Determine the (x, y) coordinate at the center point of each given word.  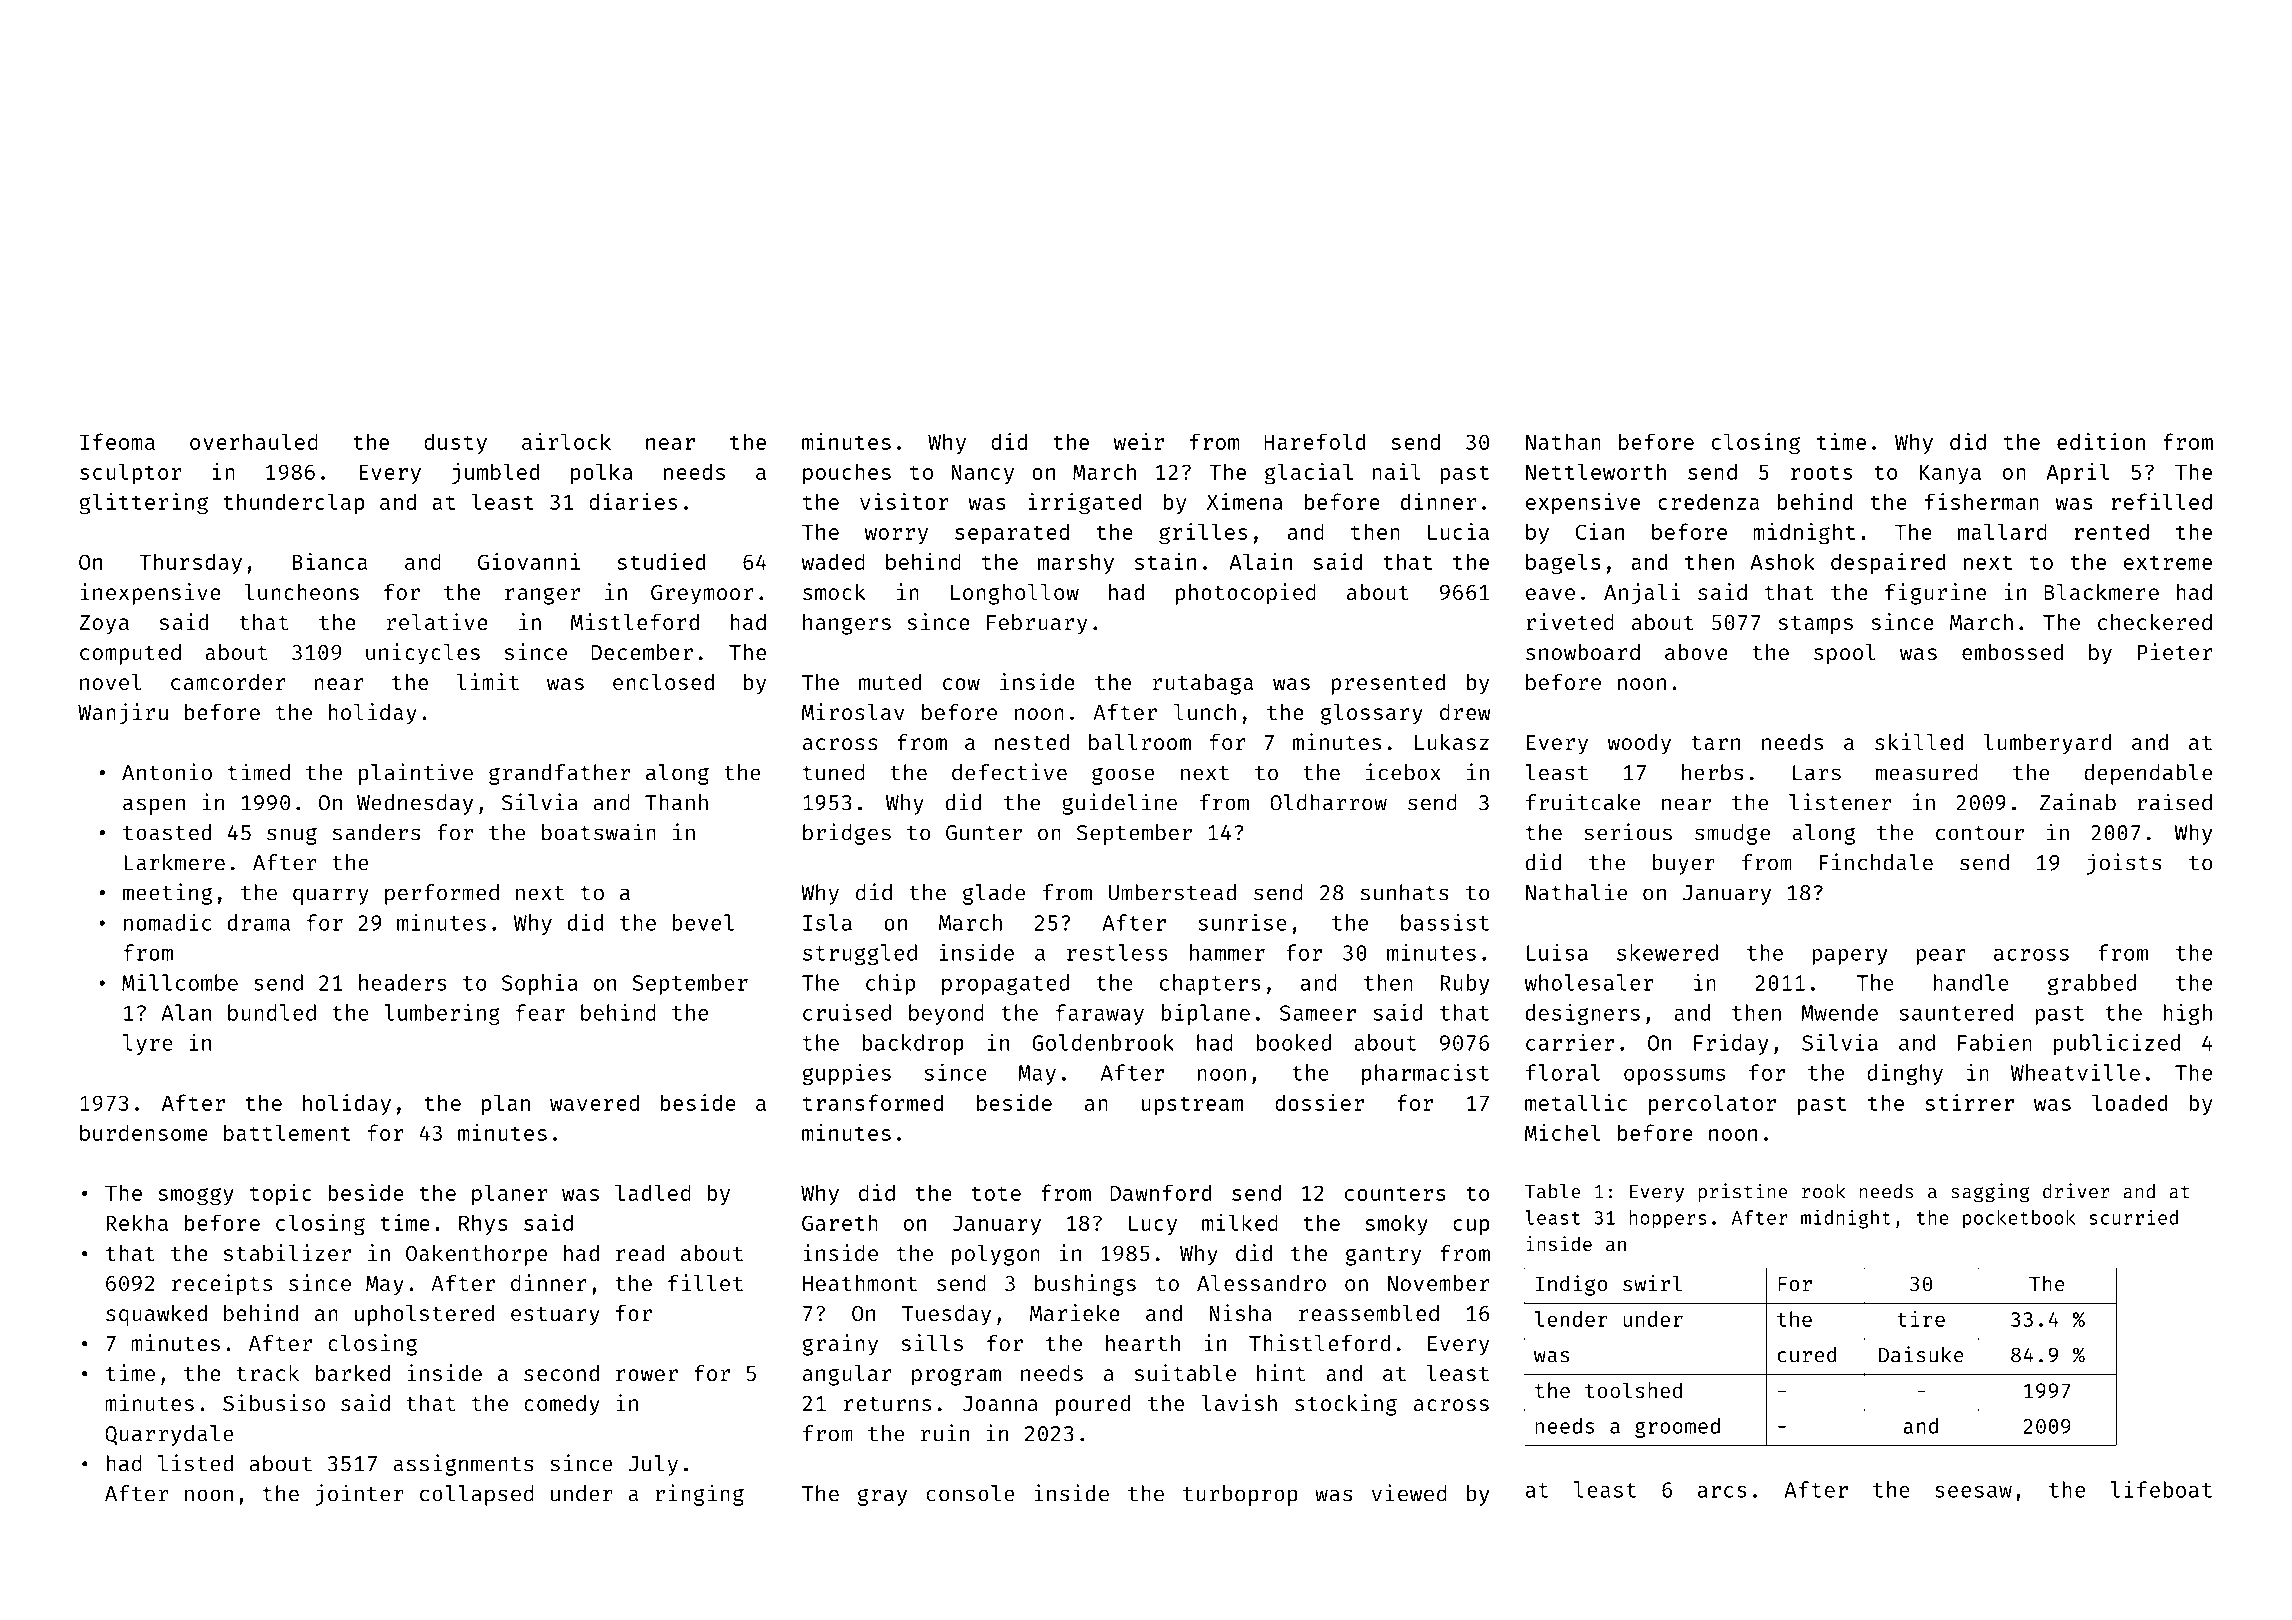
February (1037, 624)
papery (1850, 957)
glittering (143, 504)
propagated (1005, 984)
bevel (703, 922)
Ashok (1782, 561)
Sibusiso (274, 1402)
